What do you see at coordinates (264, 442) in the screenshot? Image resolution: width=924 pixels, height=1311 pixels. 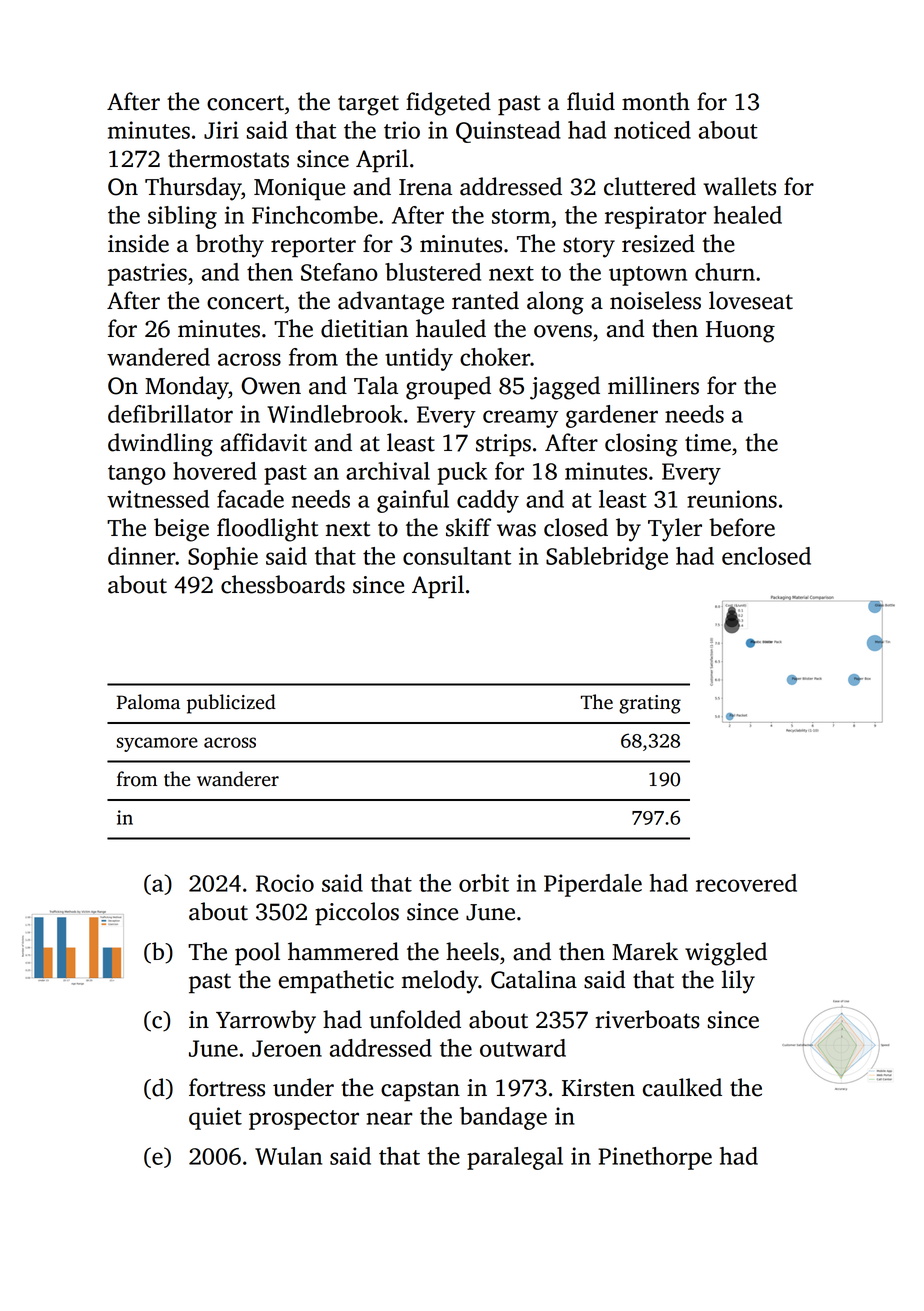 I see `affidavit` at bounding box center [264, 442].
